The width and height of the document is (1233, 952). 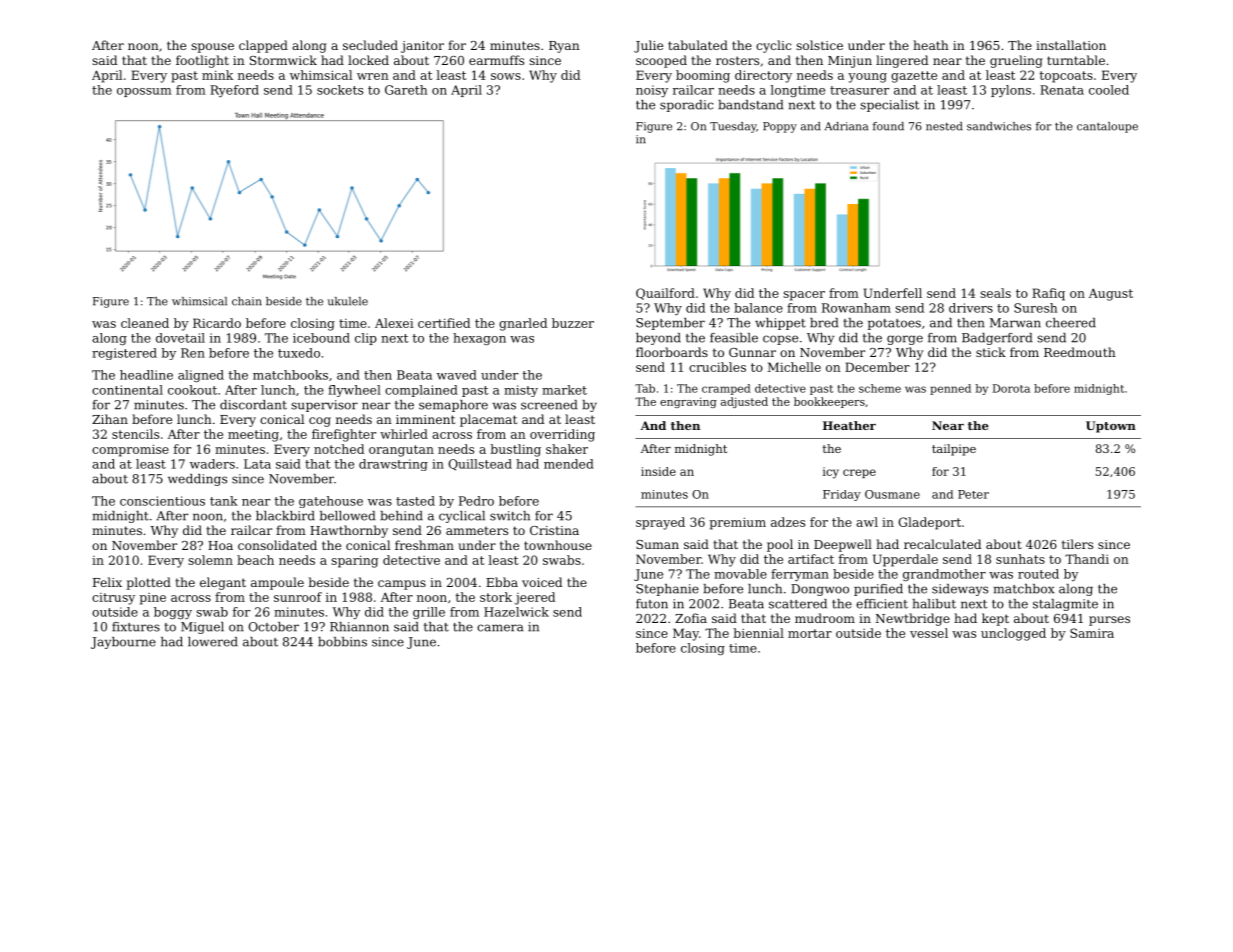 I want to click on installation, so click(x=1071, y=45).
